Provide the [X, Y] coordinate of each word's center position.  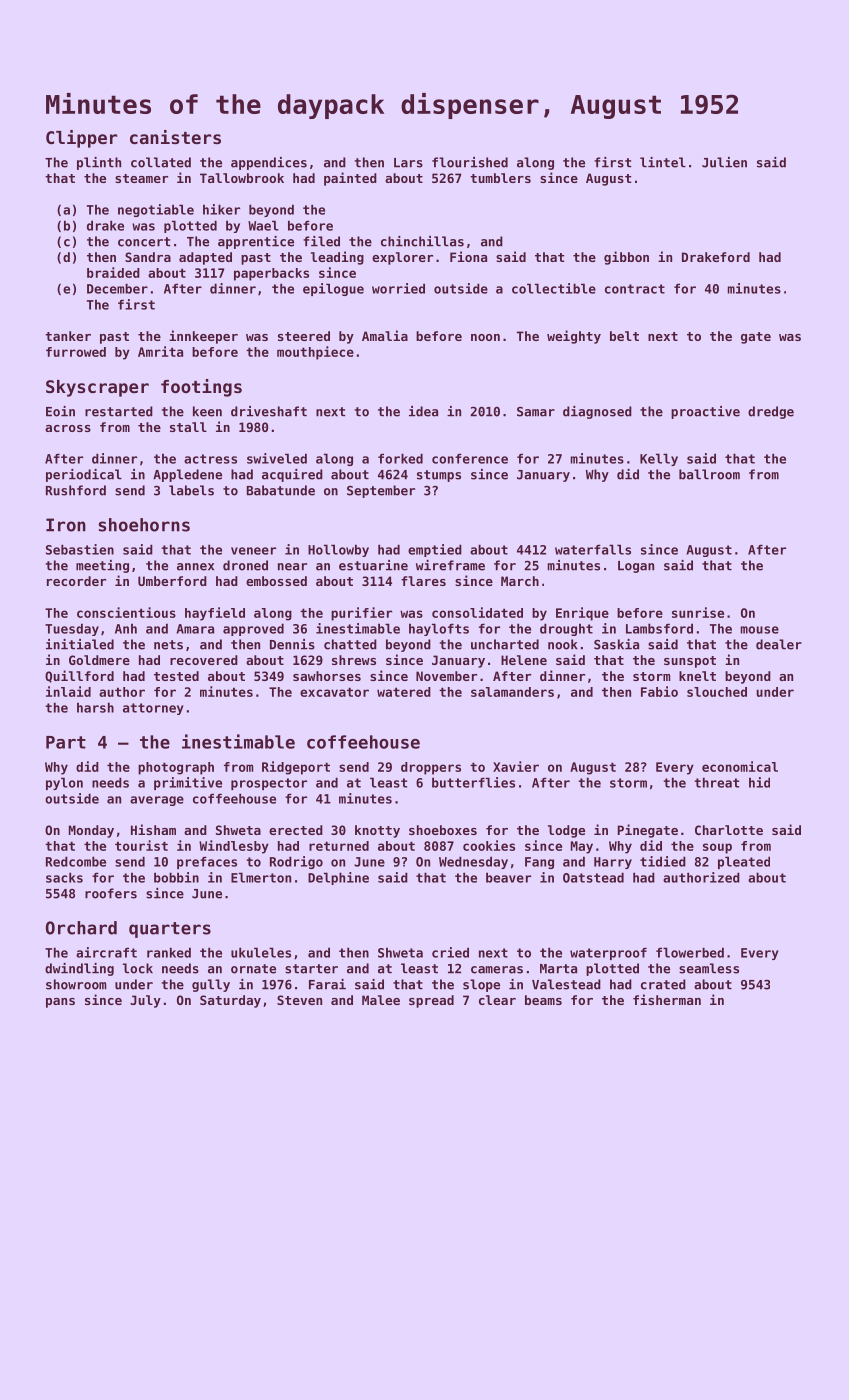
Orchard [81, 928]
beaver [508, 877]
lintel [663, 162]
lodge [566, 831]
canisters [175, 137]
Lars [408, 163]
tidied [663, 861]
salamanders [512, 692]
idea [423, 411]
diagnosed [597, 412]
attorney [153, 709]
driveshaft [269, 411]
